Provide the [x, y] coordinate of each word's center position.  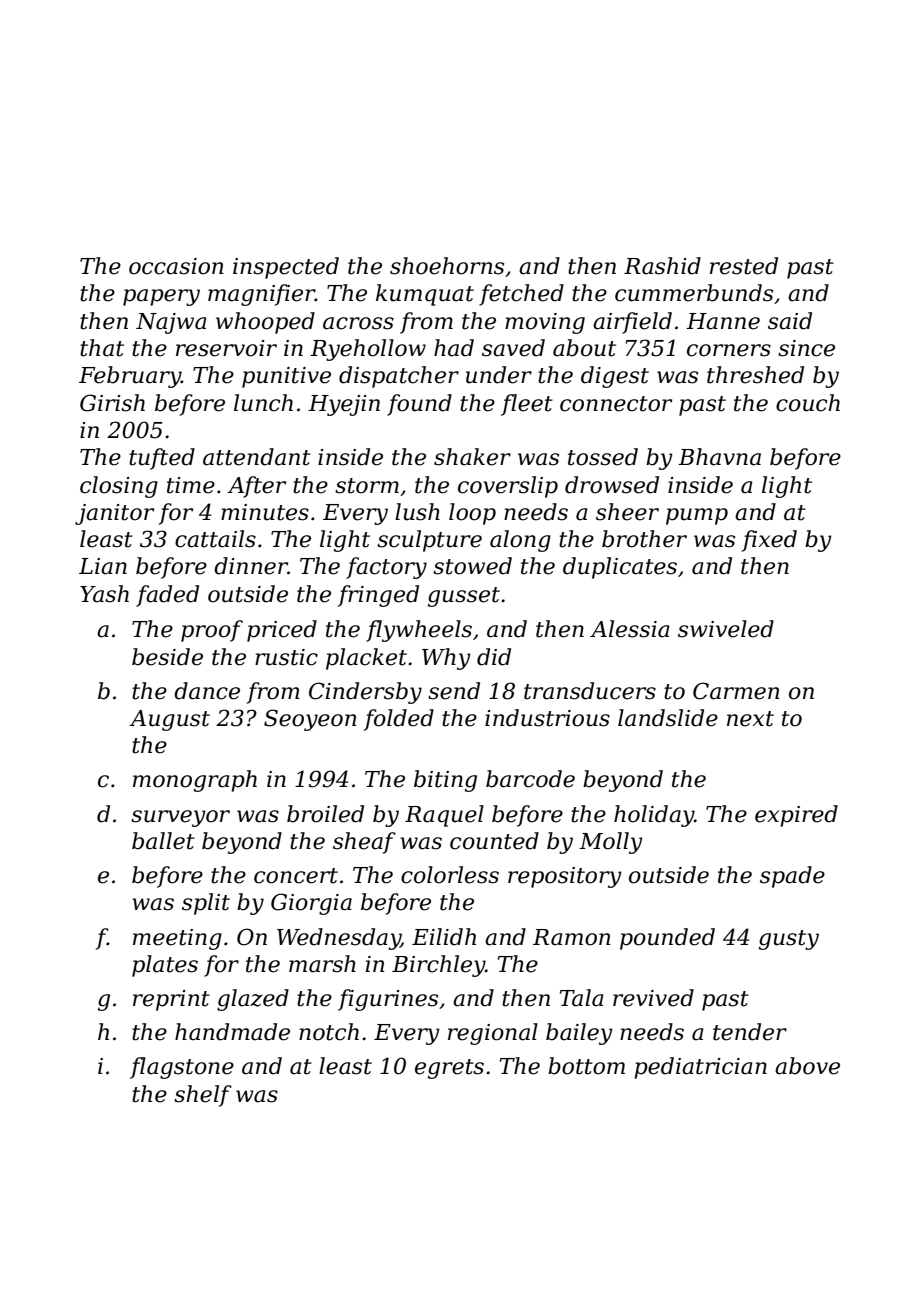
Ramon [572, 937]
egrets [449, 1069]
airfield [632, 323]
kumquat [425, 295]
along [520, 541]
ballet [163, 841]
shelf [203, 1096]
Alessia [629, 629]
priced [282, 631]
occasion [176, 266]
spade [792, 877]
